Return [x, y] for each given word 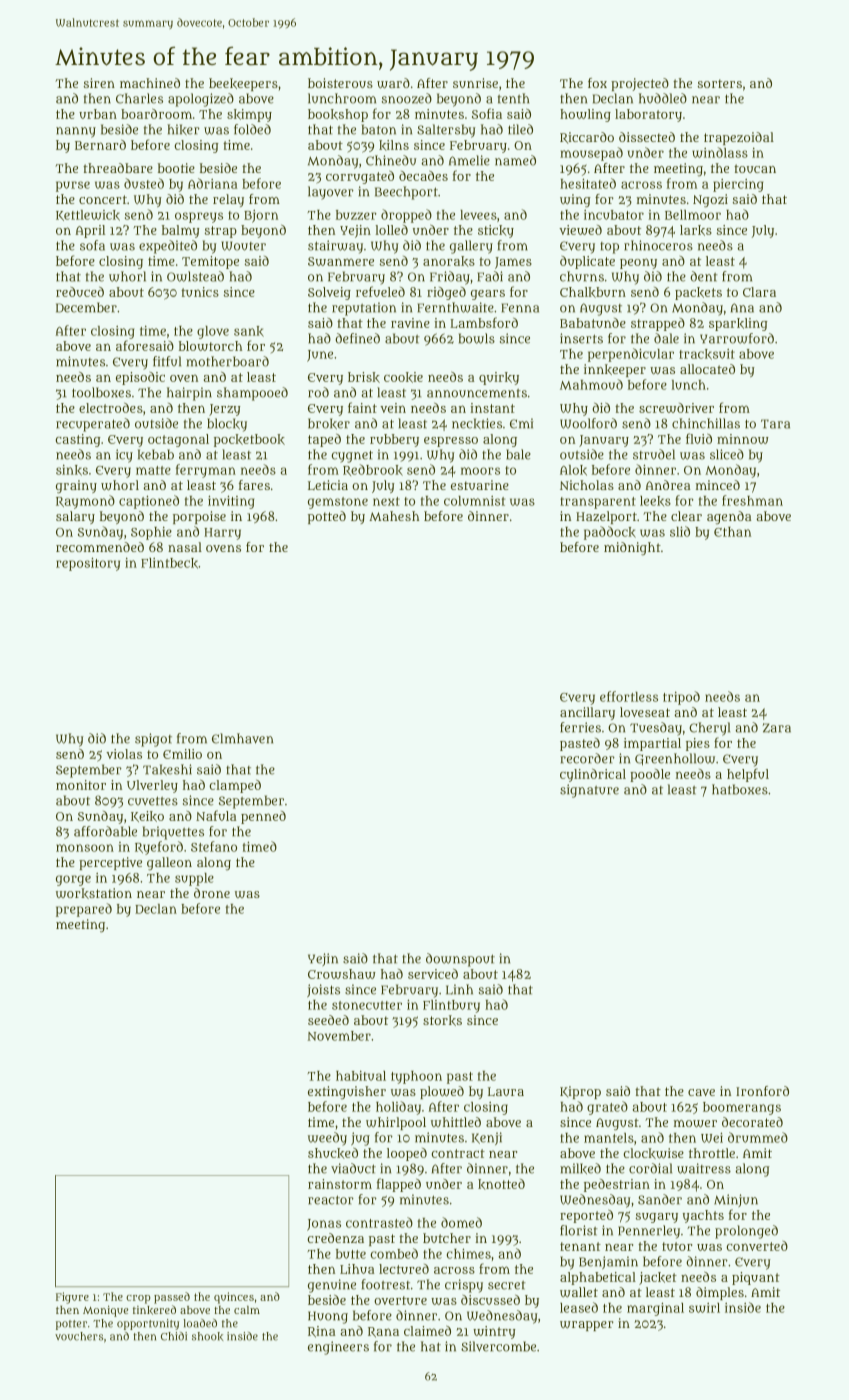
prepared [84, 910]
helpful [748, 775]
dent [704, 276]
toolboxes [101, 392]
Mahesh [394, 516]
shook [207, 1336]
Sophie [151, 533]
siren [99, 83]
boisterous [340, 83]
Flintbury [451, 1006]
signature [589, 791]
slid [680, 531]
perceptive [110, 863]
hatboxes [740, 789]
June [320, 356]
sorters [719, 83]
